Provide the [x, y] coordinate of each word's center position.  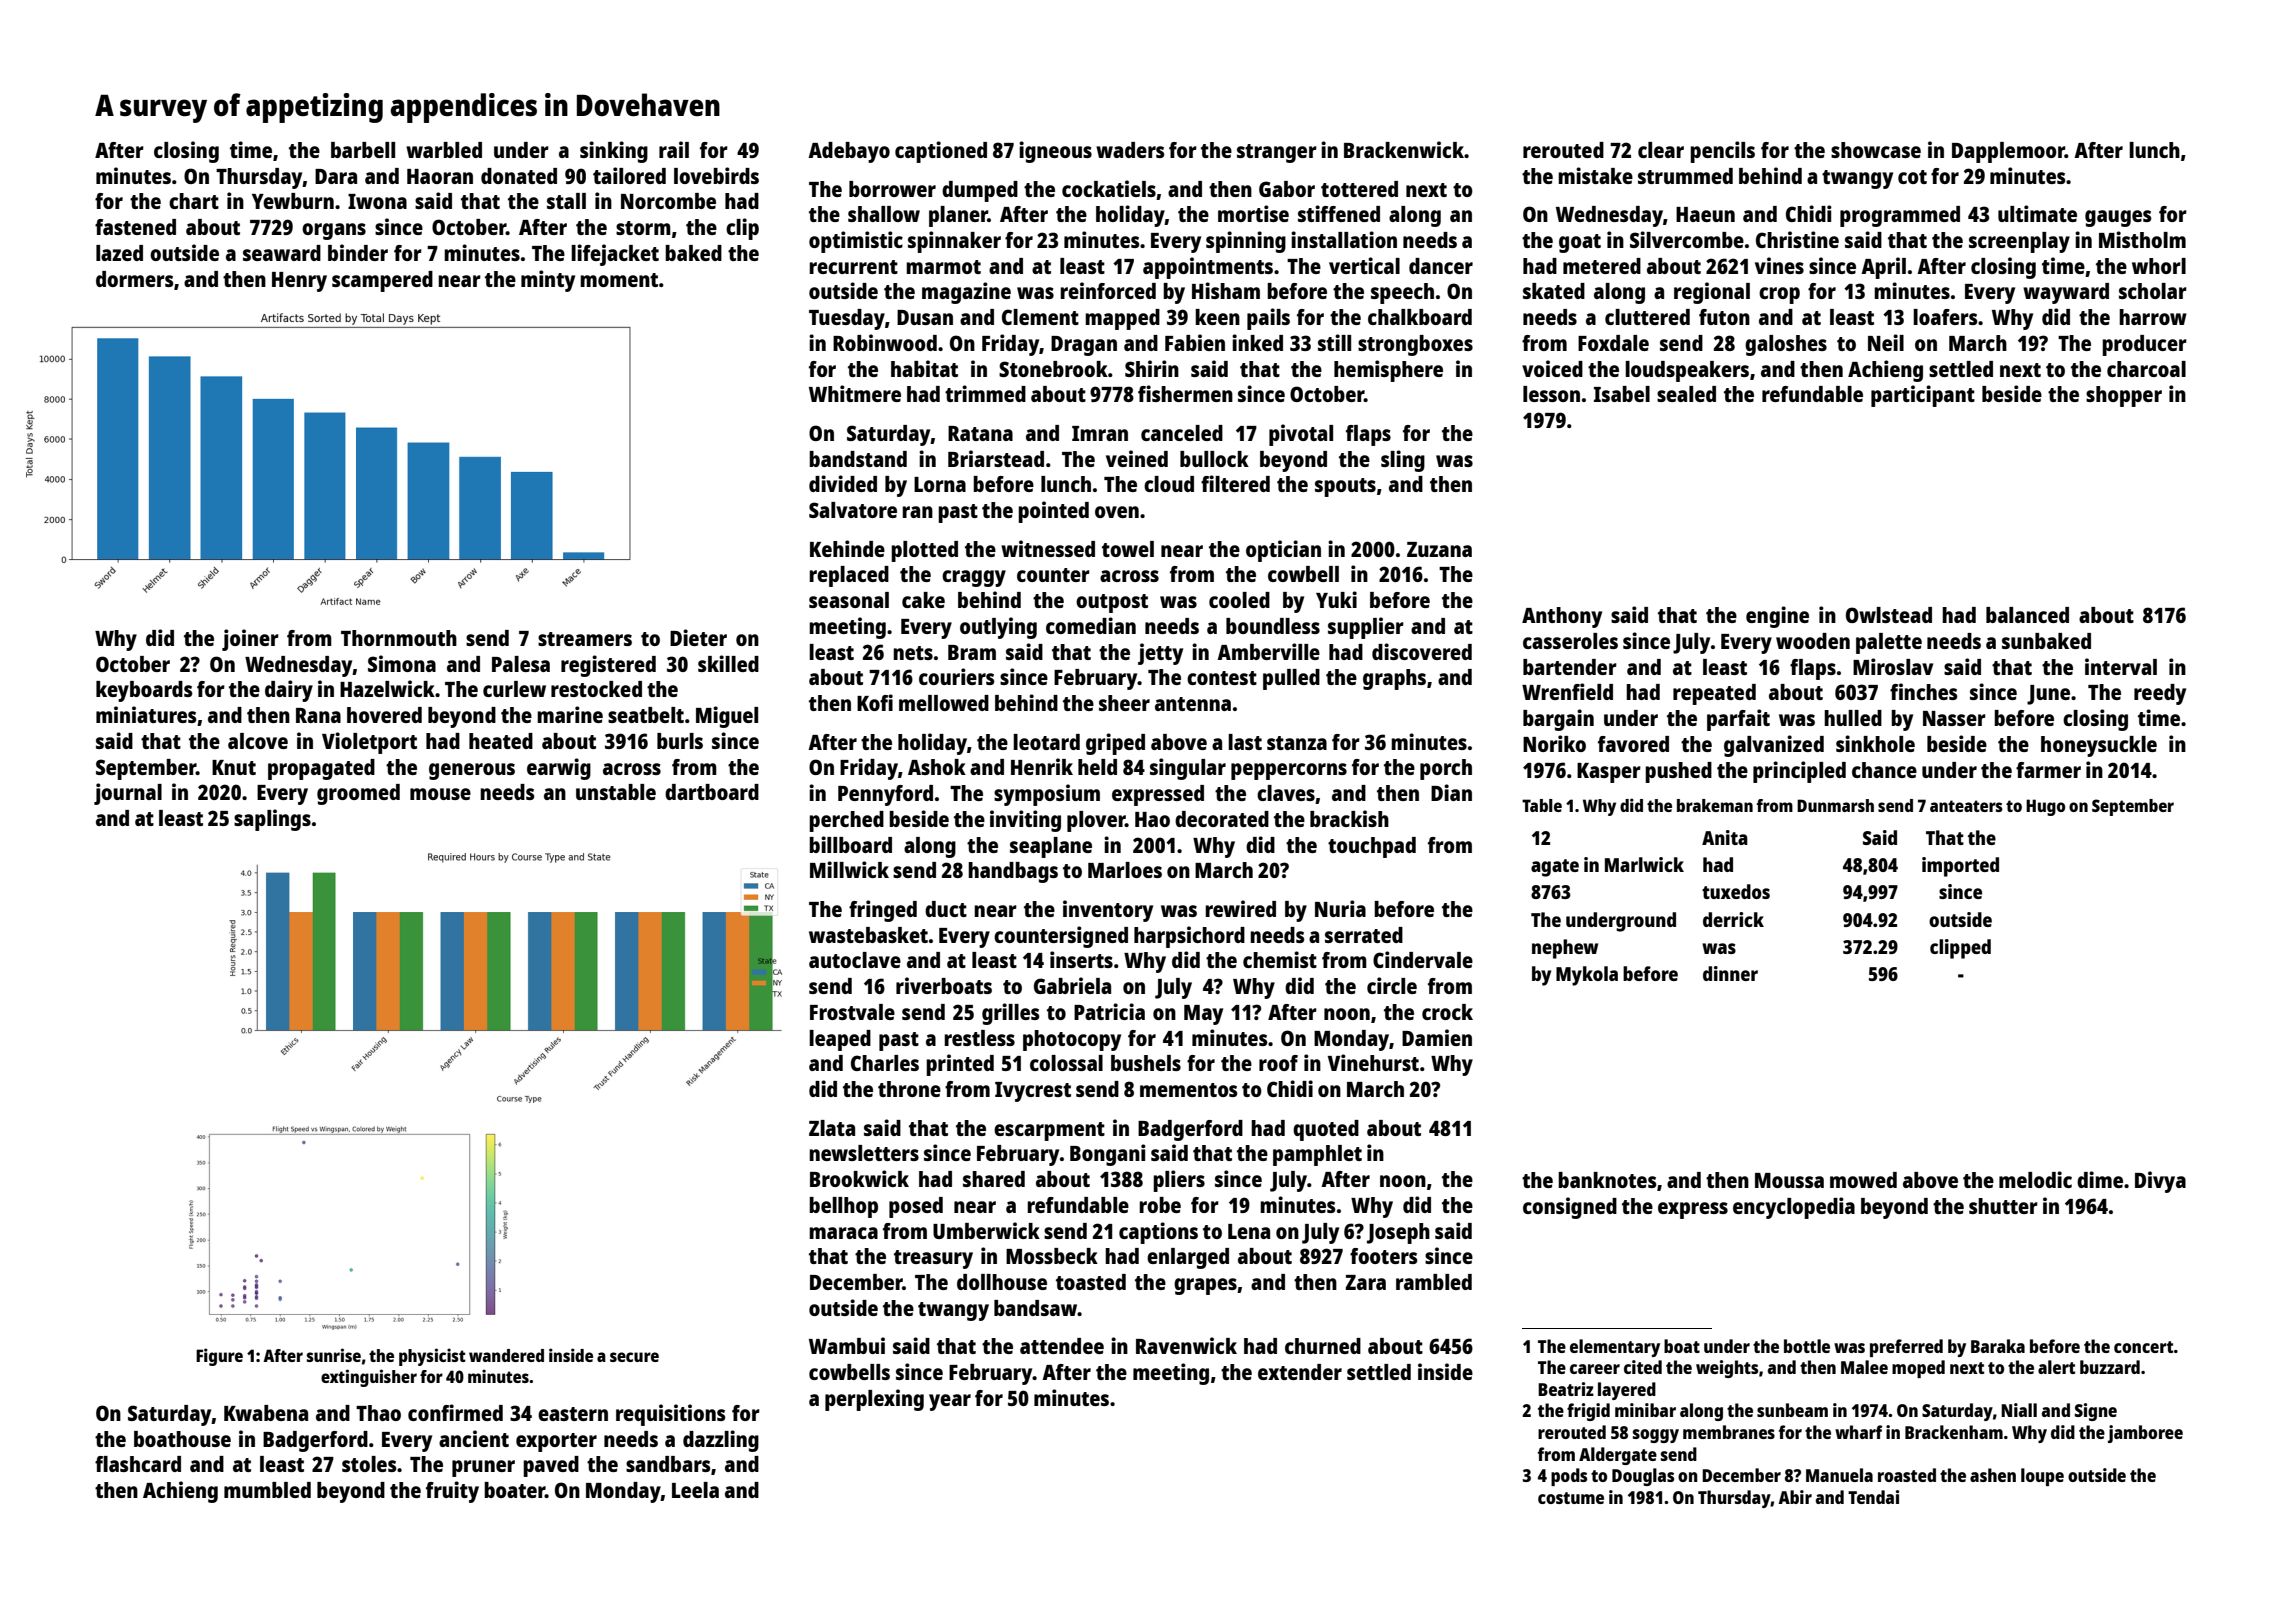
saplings [272, 820]
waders [1130, 150]
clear [1661, 150]
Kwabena [266, 1413]
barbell [363, 150]
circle [1392, 985]
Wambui [847, 1345]
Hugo [2045, 807]
